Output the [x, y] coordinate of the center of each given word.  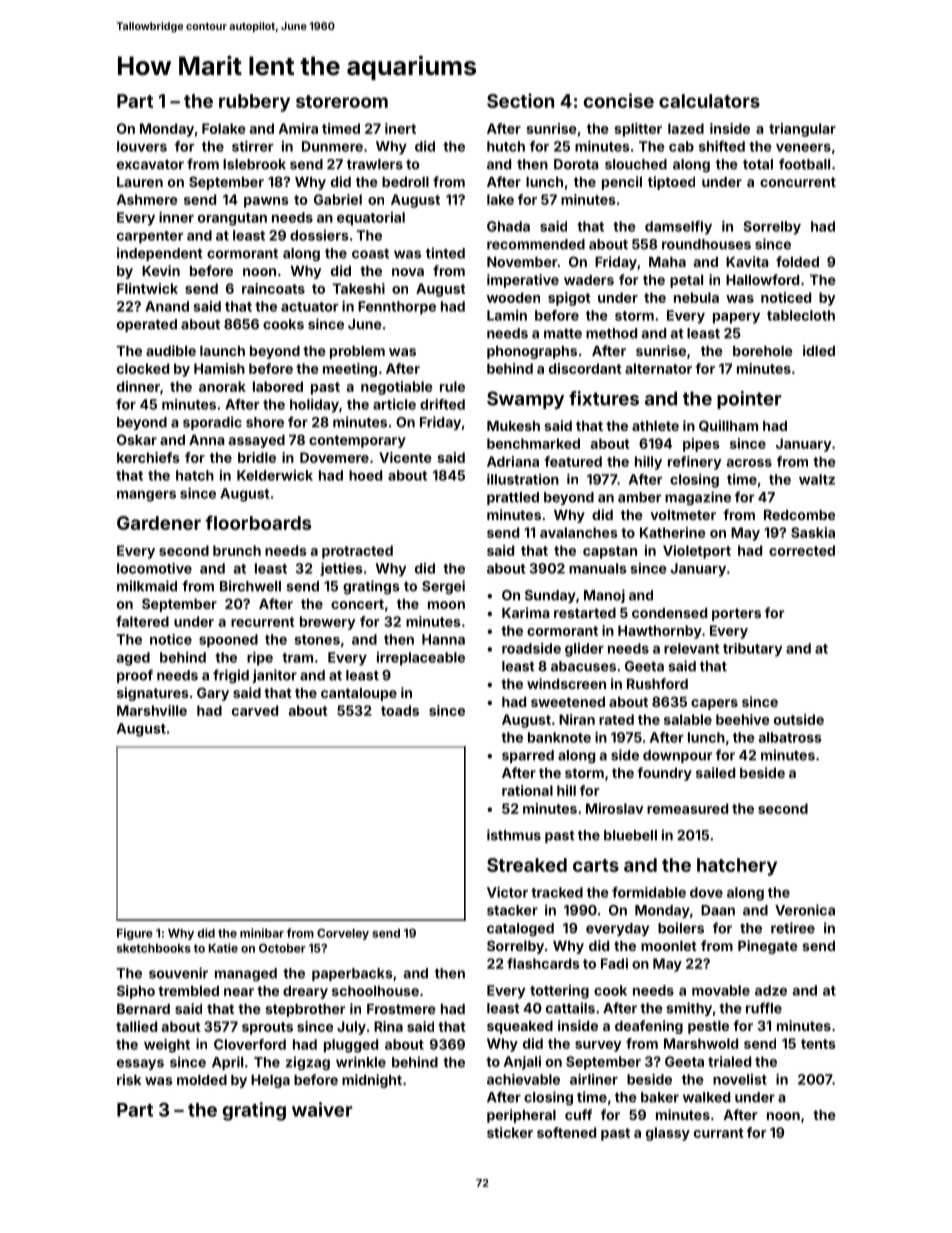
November [522, 262]
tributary [752, 650]
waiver [322, 1109]
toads [400, 710]
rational [527, 790]
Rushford [657, 683]
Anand [167, 306]
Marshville [152, 710]
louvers [142, 146]
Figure [135, 934]
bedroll [405, 182]
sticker [510, 1132]
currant [718, 1133]
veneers [803, 148]
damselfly [678, 228]
